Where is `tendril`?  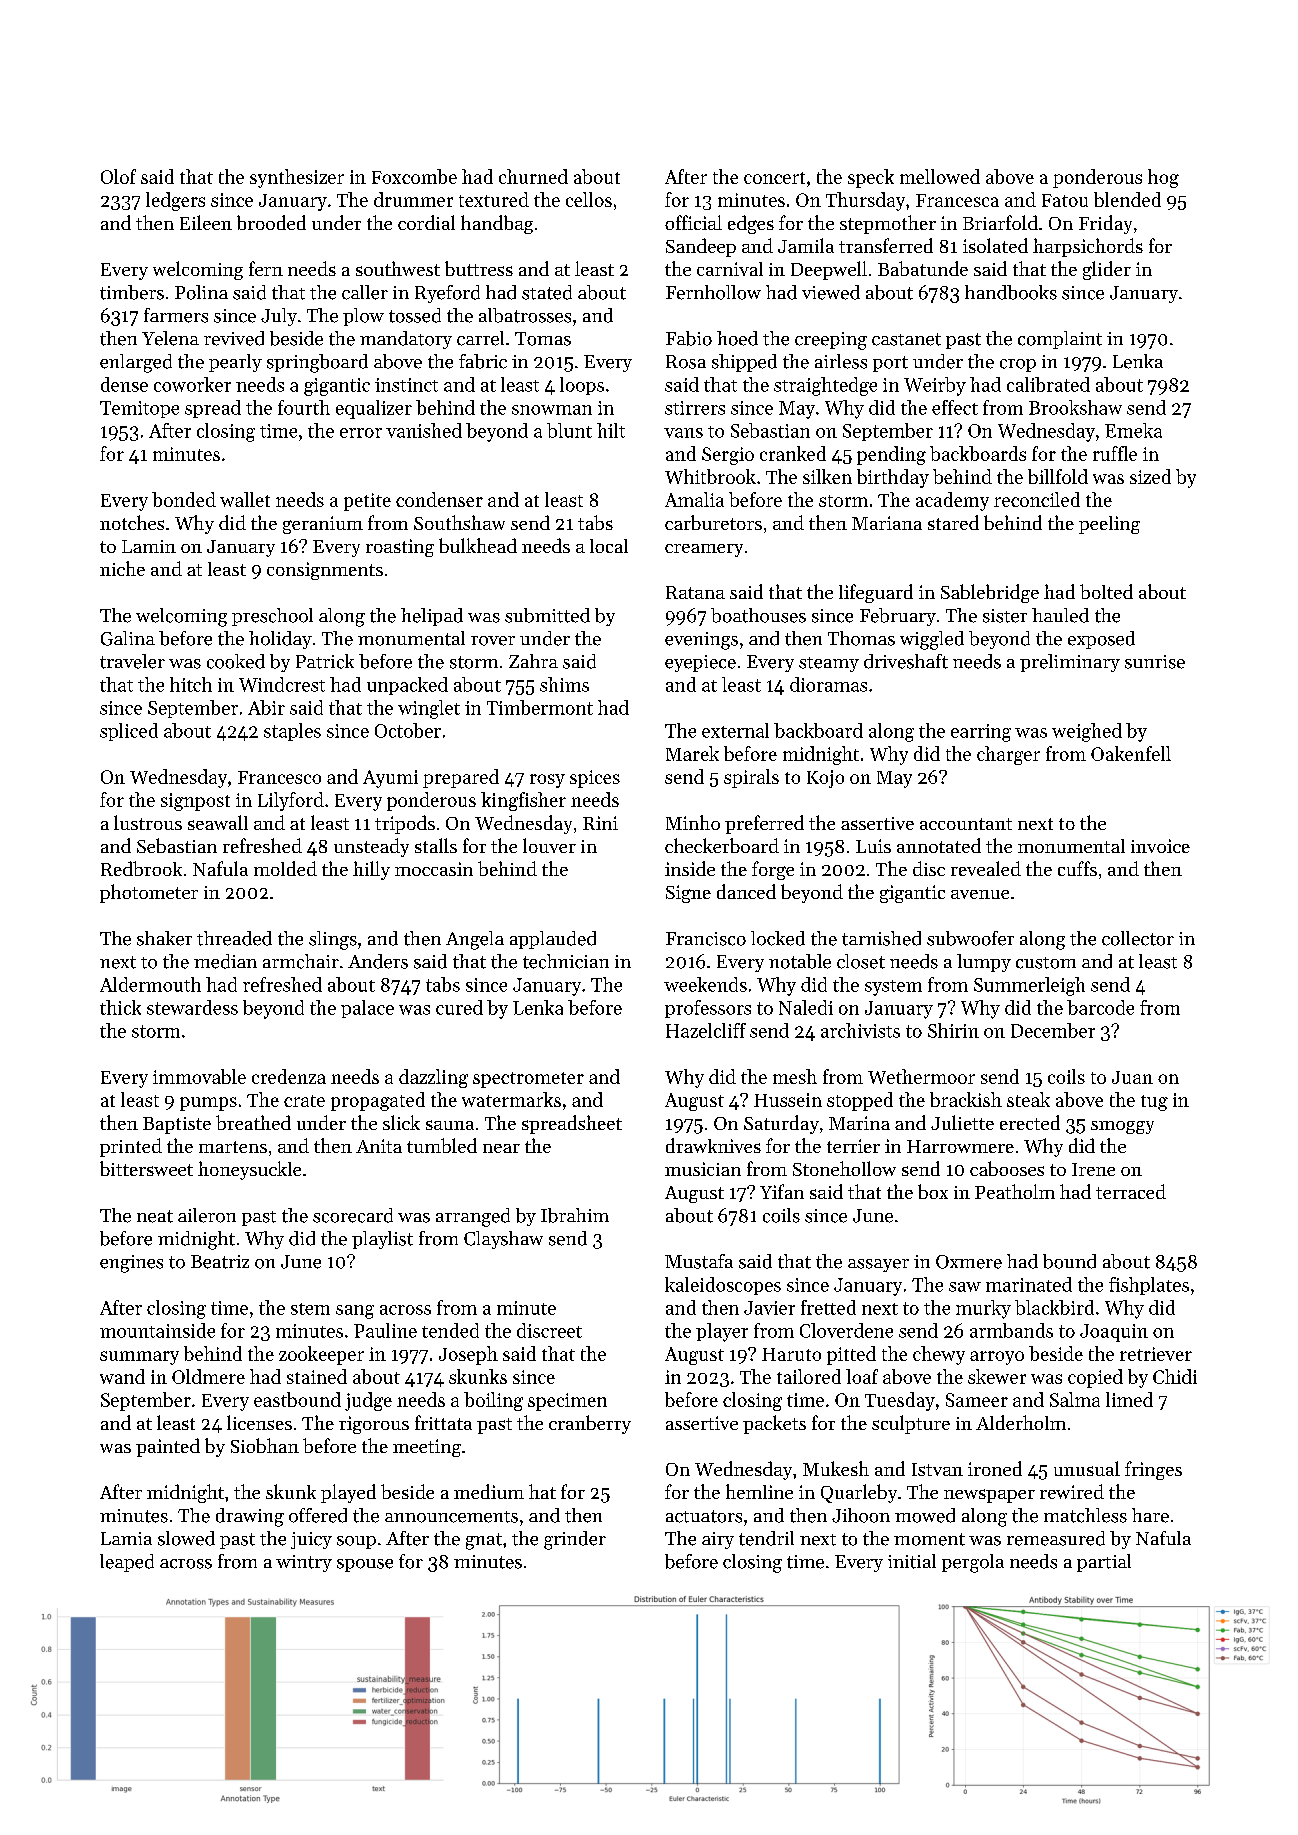
tendril is located at coordinates (766, 1538).
